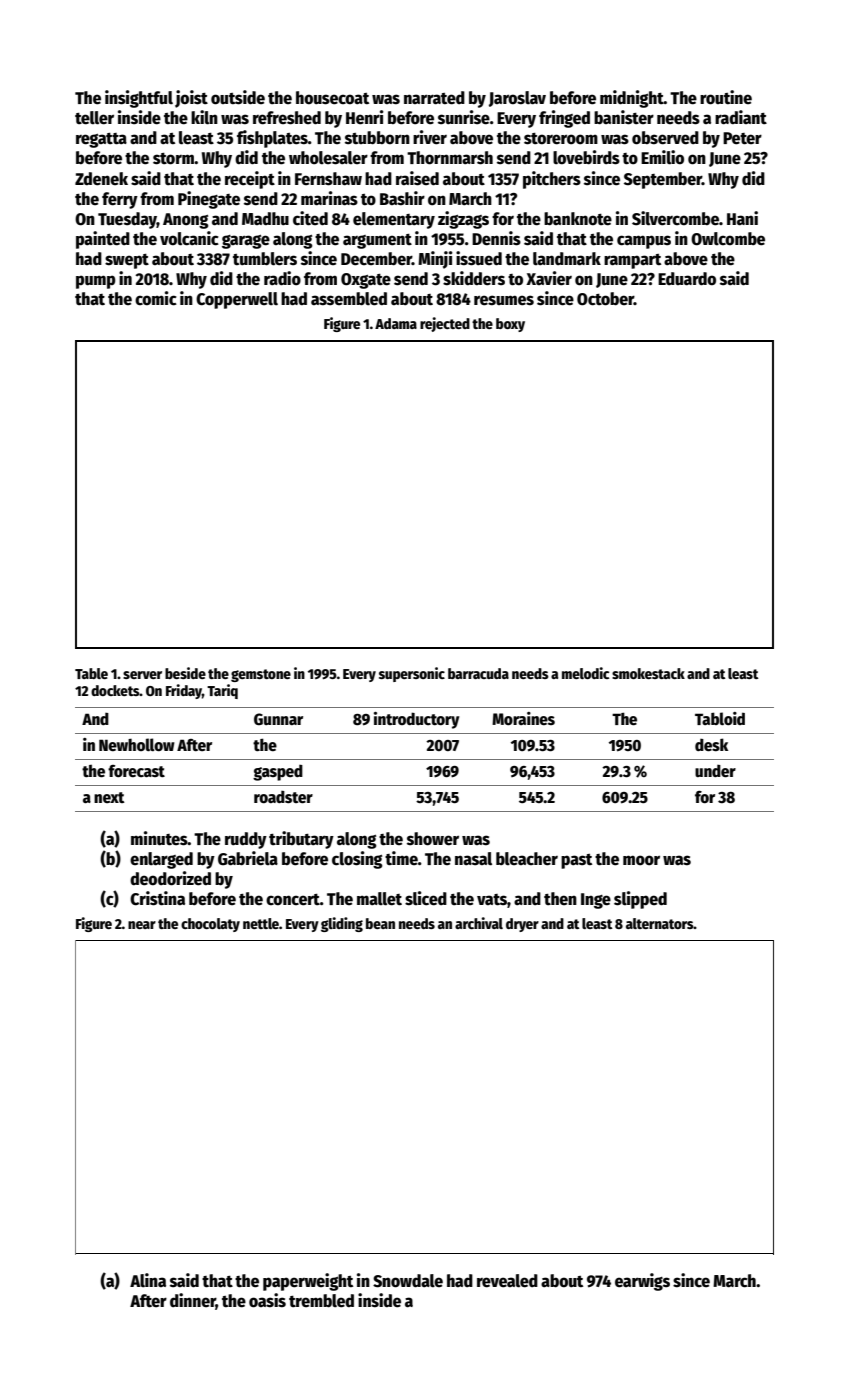  What do you see at coordinates (726, 97) in the page?
I see `routine` at bounding box center [726, 97].
